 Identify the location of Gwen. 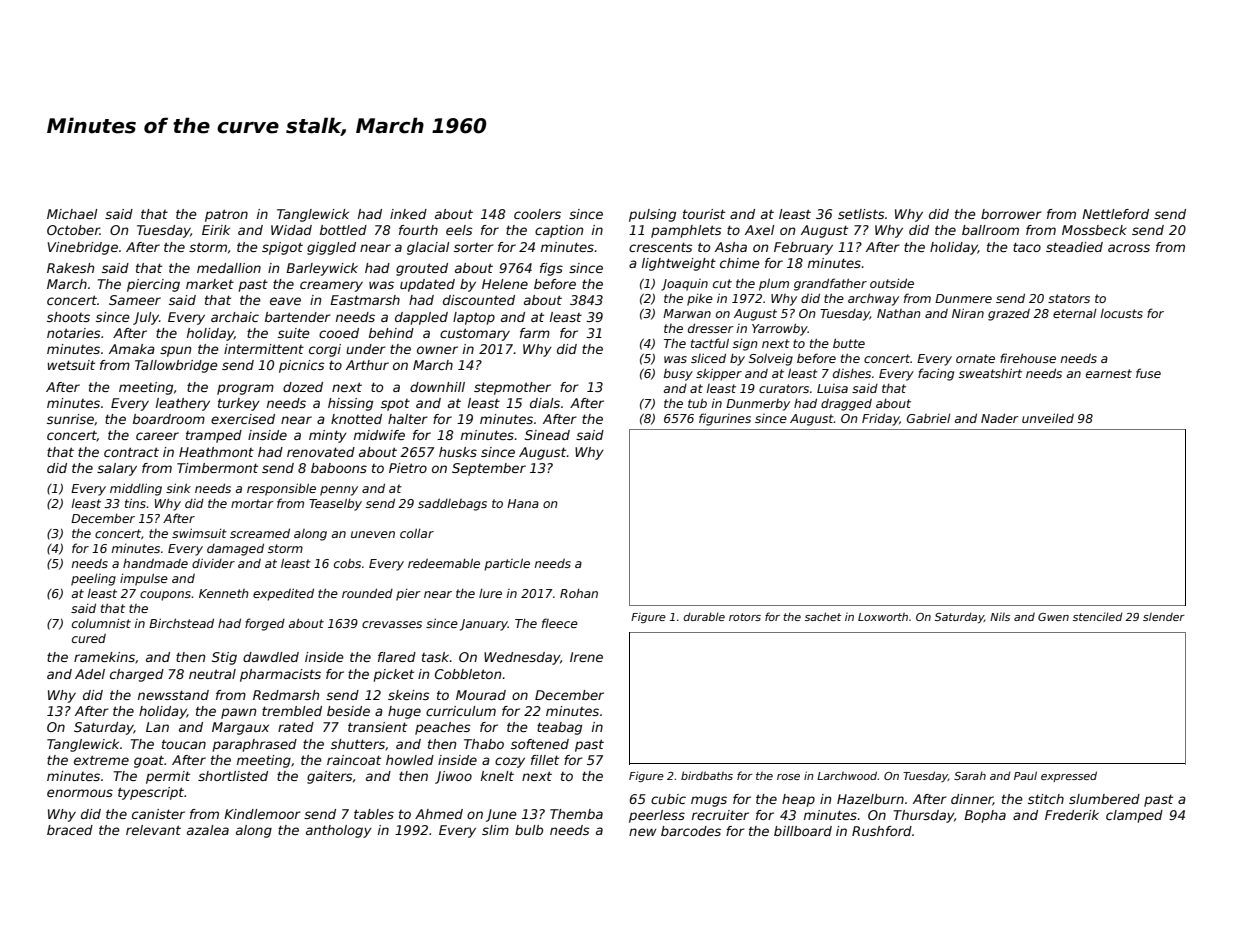
(1053, 617).
